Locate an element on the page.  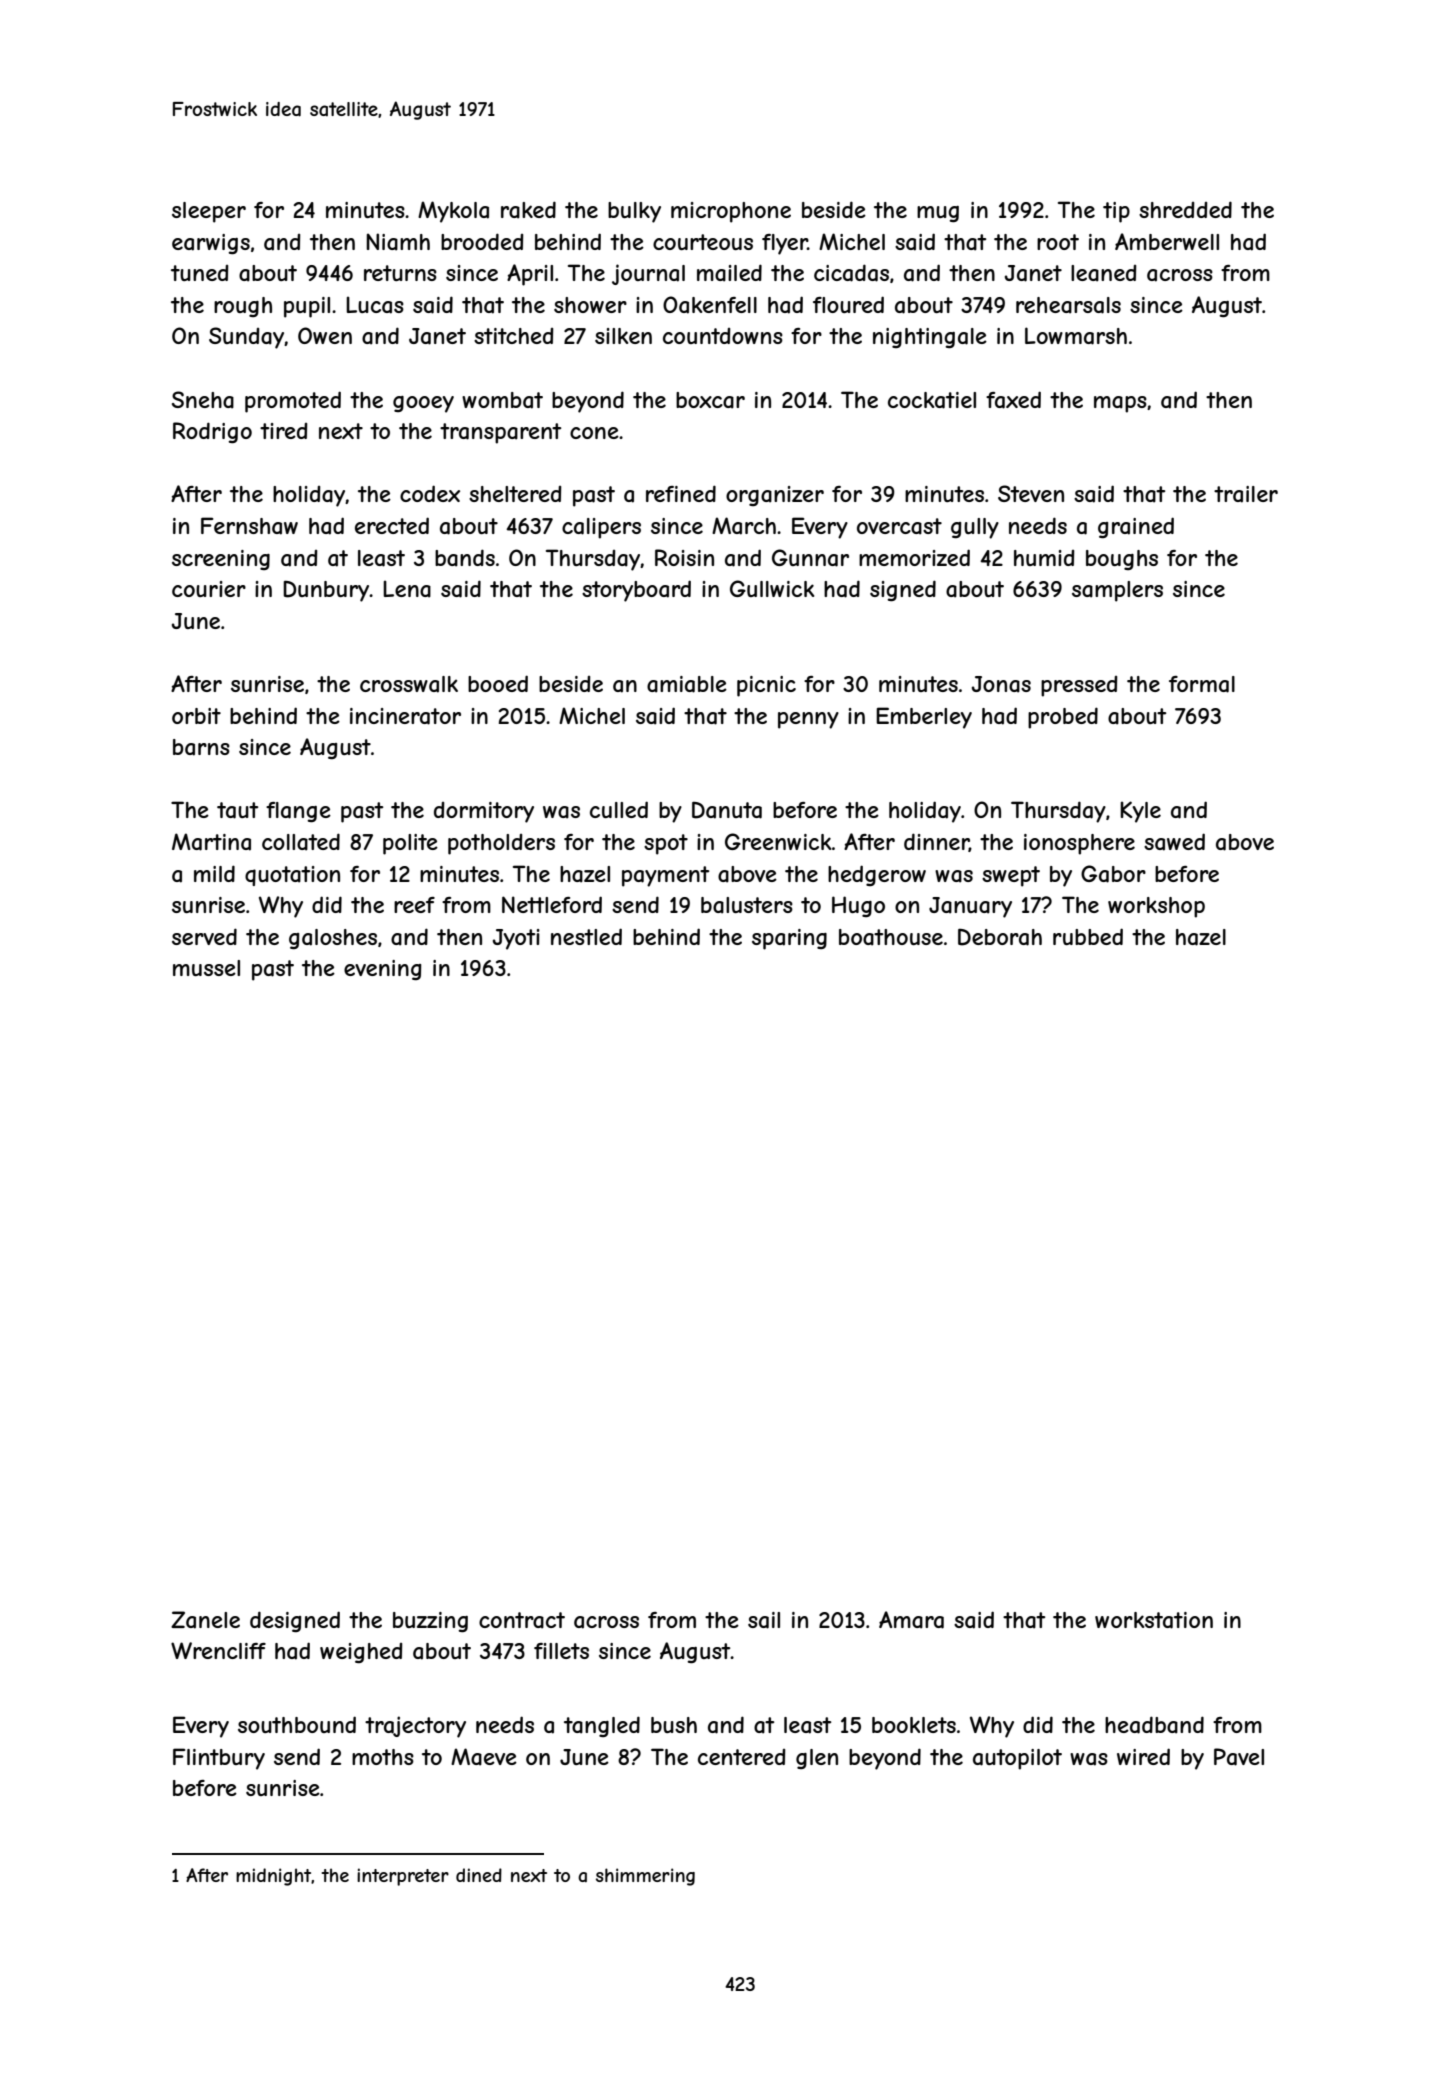
southbound is located at coordinates (297, 1724).
